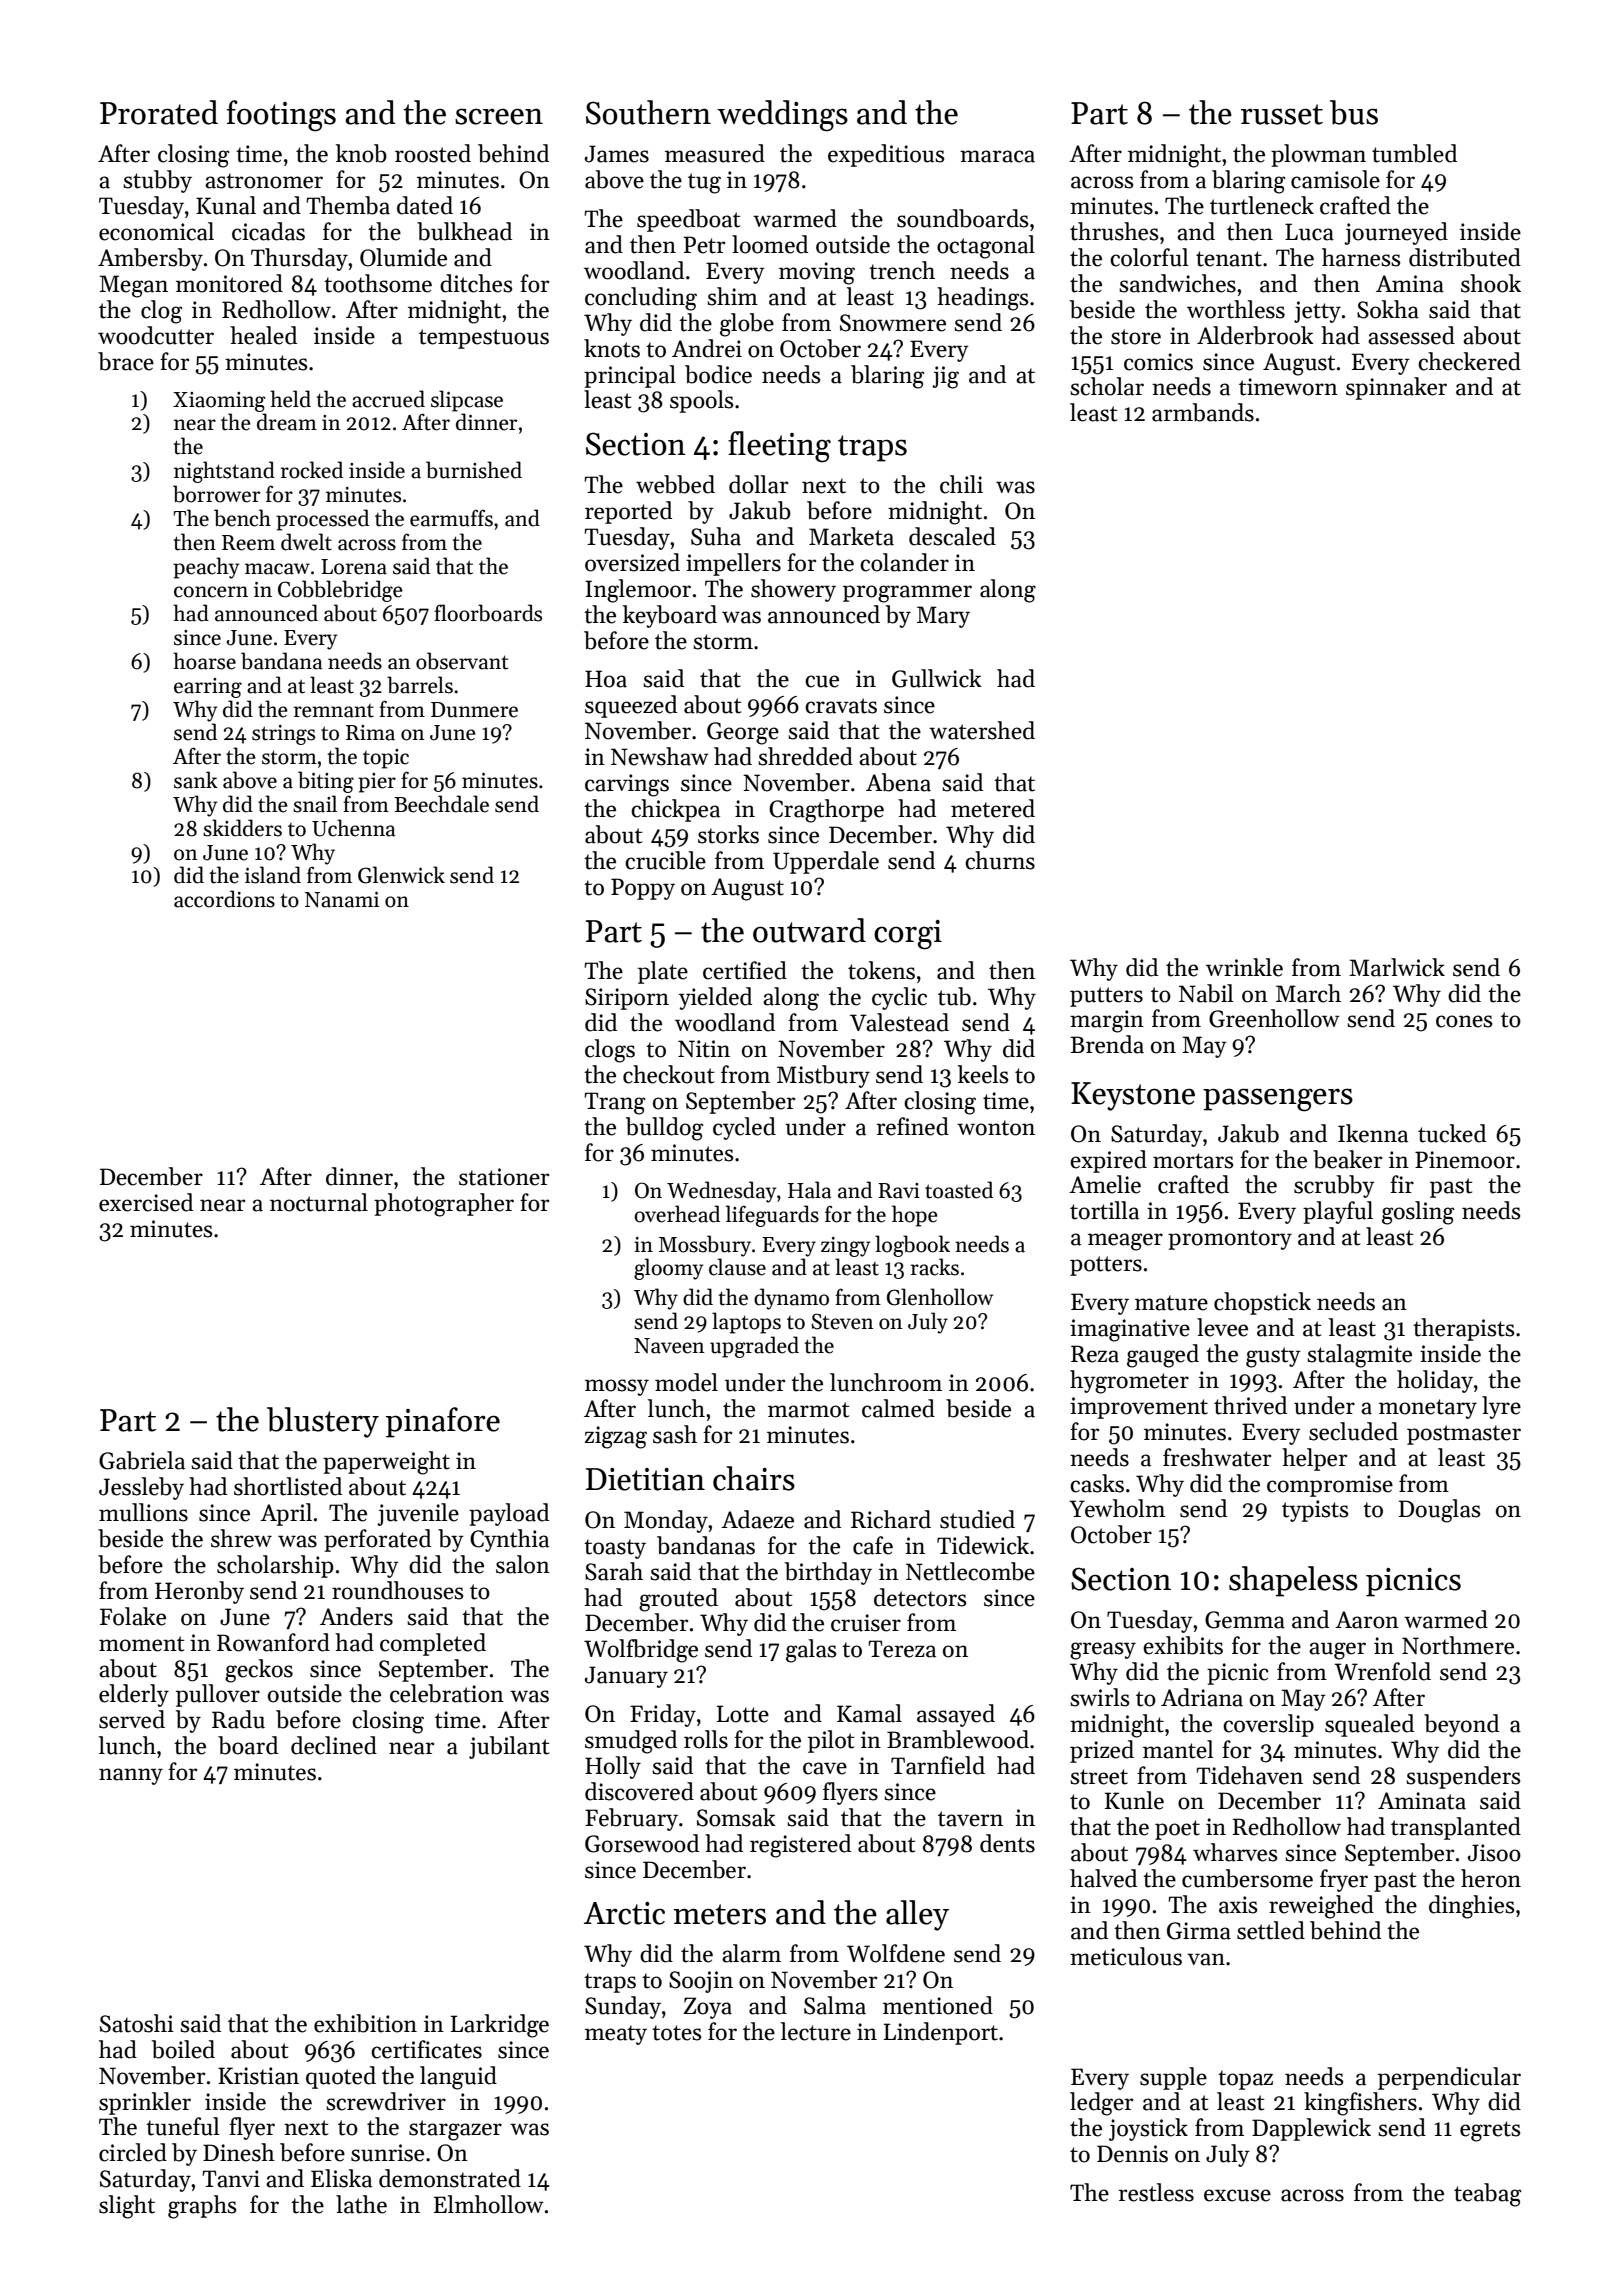 This screenshot has width=1620, height=2292. Describe the element at coordinates (624, 1913) in the screenshot. I see `Arctic` at that location.
